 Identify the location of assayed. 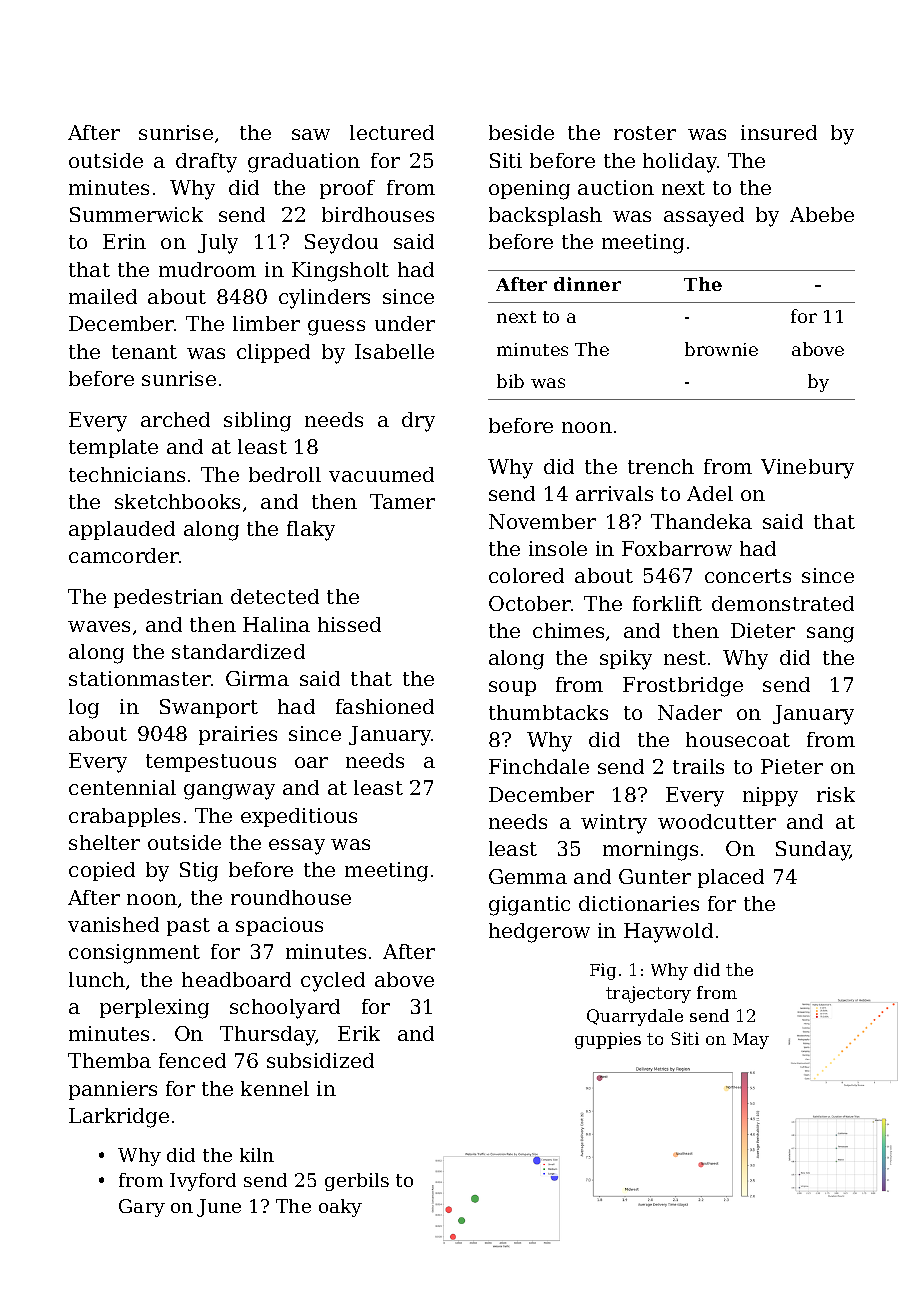
(704, 217).
